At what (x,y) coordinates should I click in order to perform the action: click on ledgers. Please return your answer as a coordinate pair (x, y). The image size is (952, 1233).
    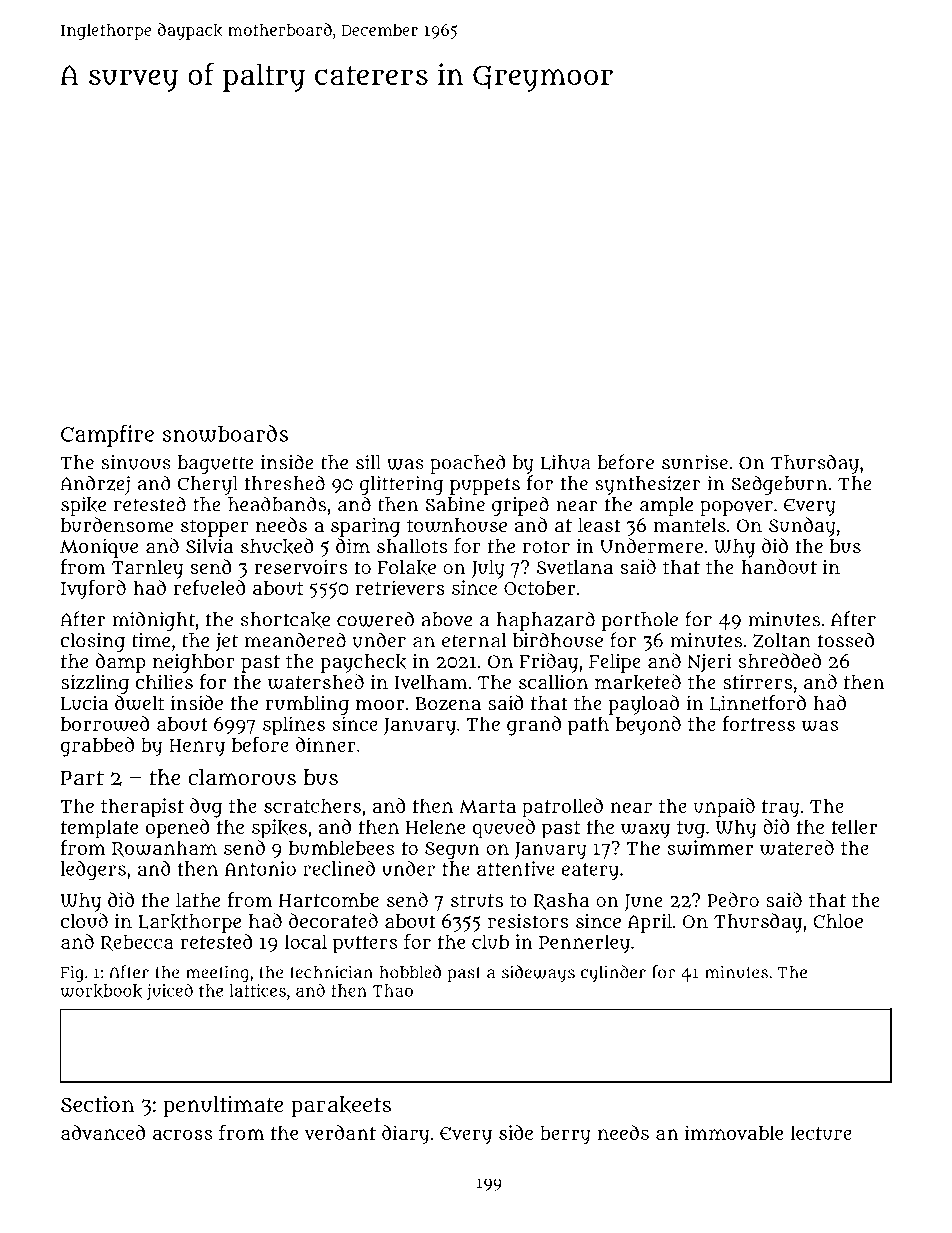
    Looking at the image, I should click on (93, 871).
